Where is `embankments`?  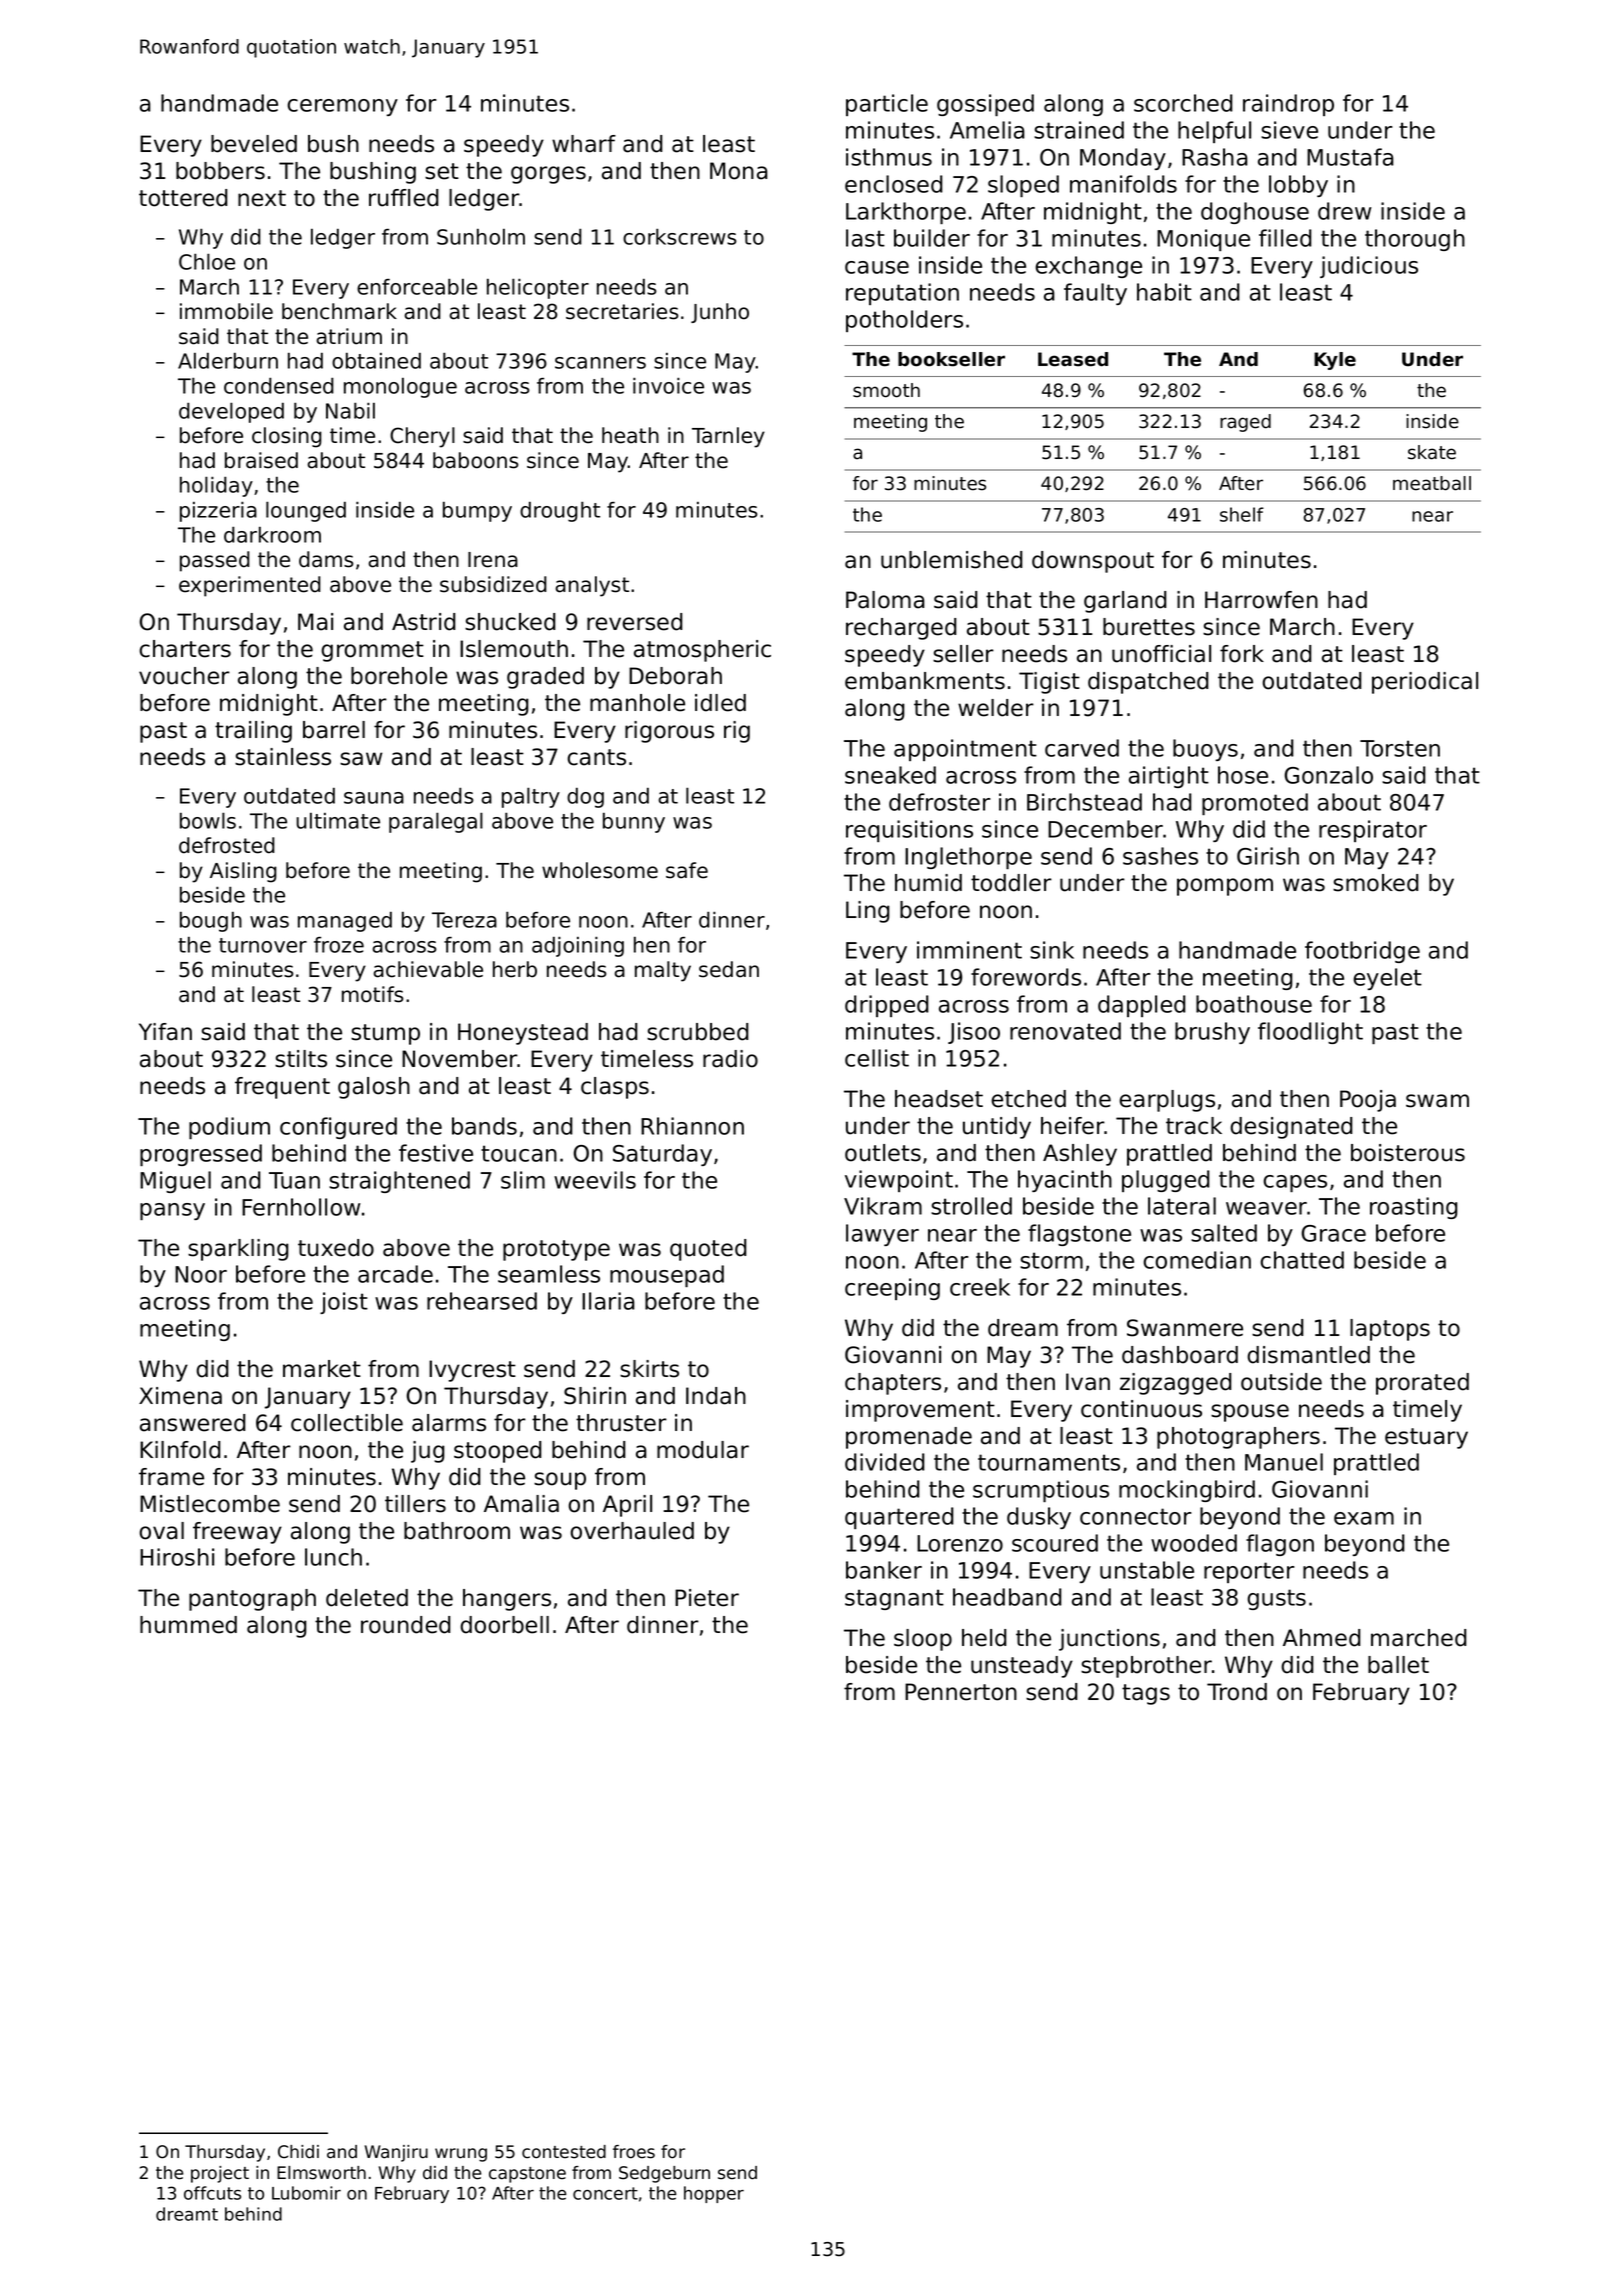
embankments is located at coordinates (925, 681).
